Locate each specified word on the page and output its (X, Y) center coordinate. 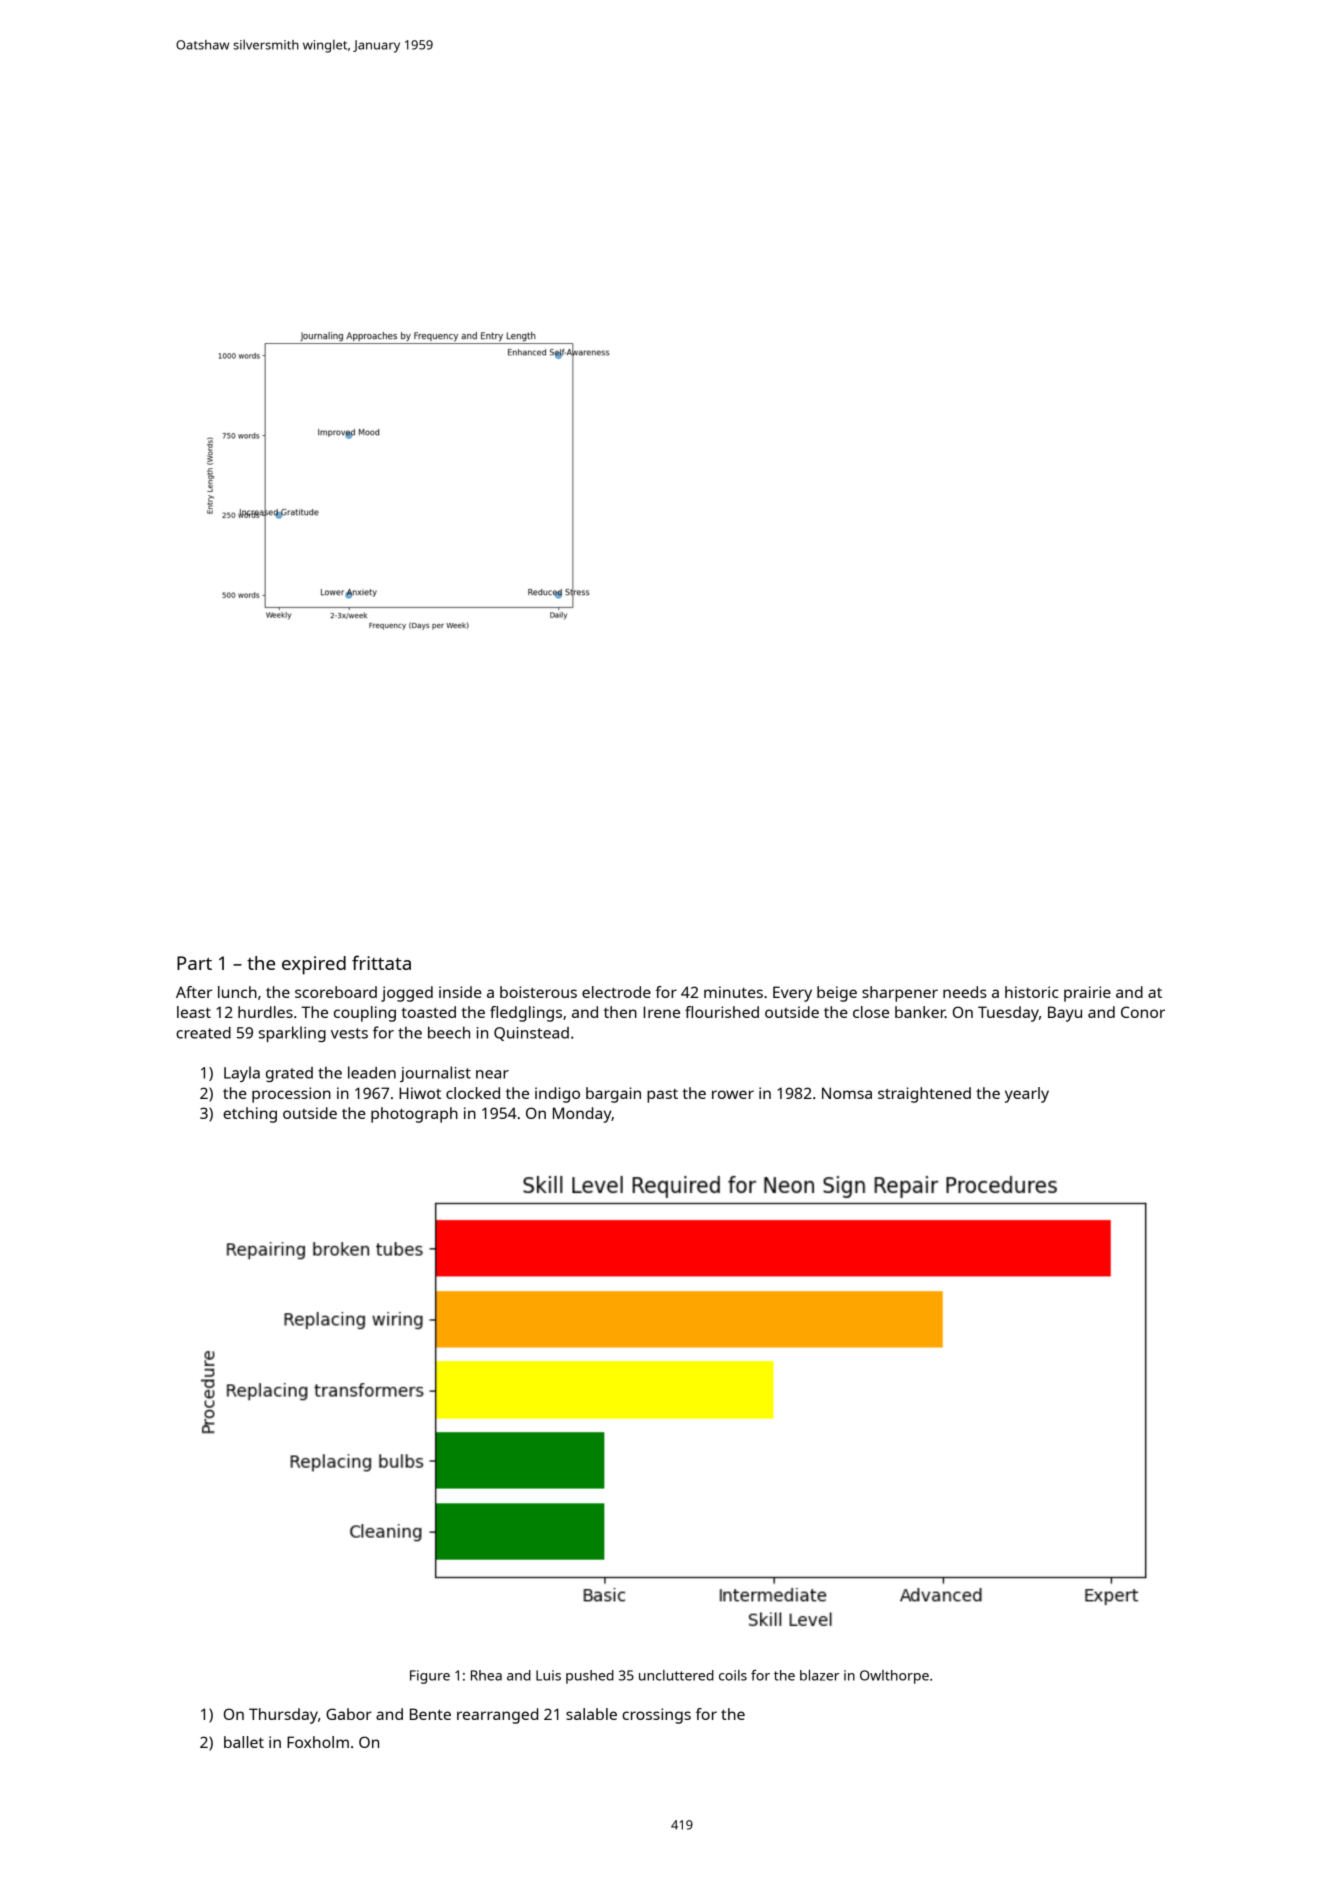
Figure (430, 1677)
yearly (1027, 1095)
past (662, 1096)
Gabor (349, 1714)
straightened (924, 1095)
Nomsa (847, 1093)
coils (733, 1675)
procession (291, 1095)
